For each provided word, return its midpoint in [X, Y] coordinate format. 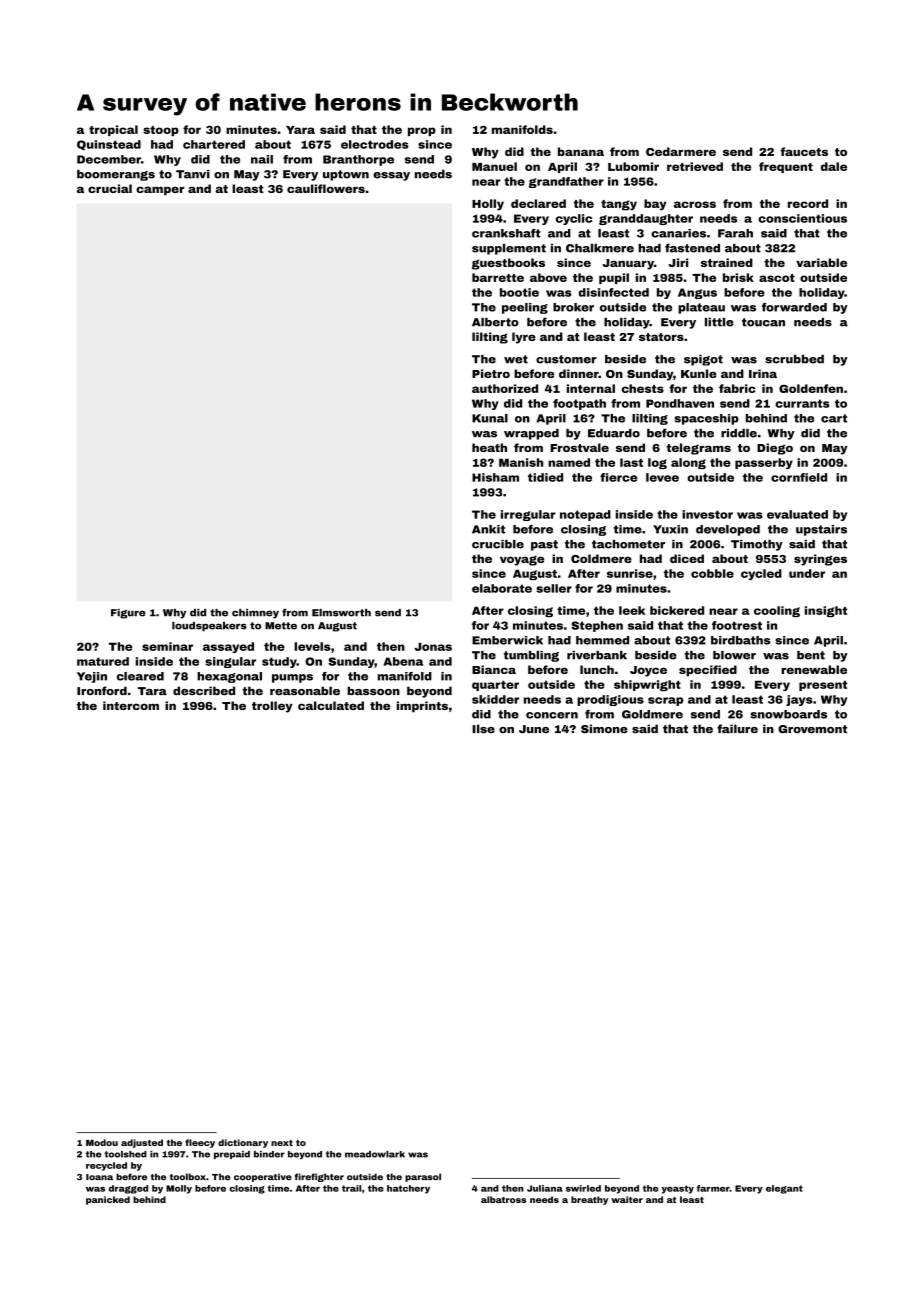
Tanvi [193, 174]
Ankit [488, 529]
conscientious [802, 218]
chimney [255, 614]
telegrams [698, 449]
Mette [281, 626]
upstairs [821, 530]
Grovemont [812, 729]
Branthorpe [358, 160]
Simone [604, 728]
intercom [131, 705]
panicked [108, 1200]
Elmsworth [341, 613]
